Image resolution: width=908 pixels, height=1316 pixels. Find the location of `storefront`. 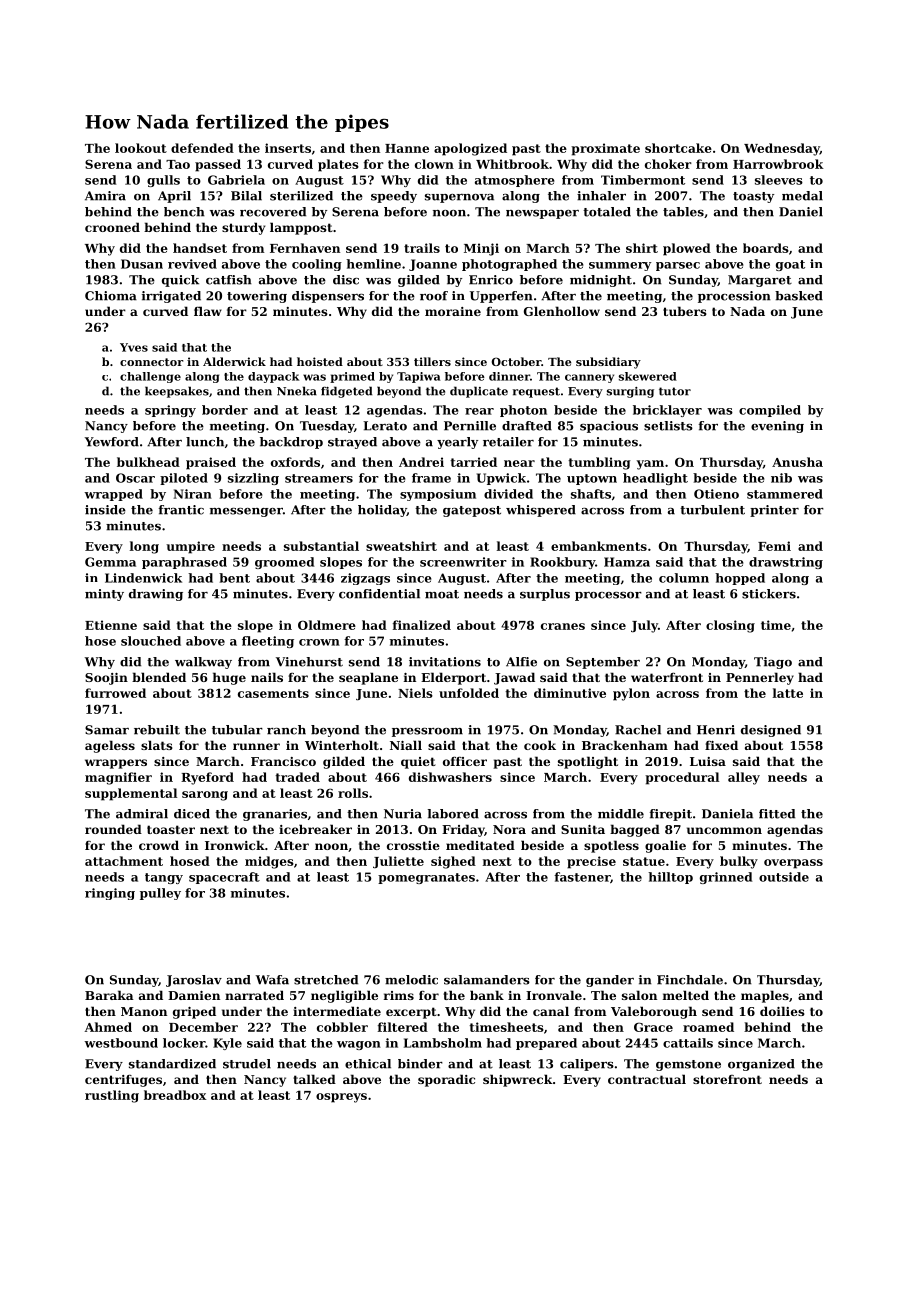

storefront is located at coordinates (727, 1079).
